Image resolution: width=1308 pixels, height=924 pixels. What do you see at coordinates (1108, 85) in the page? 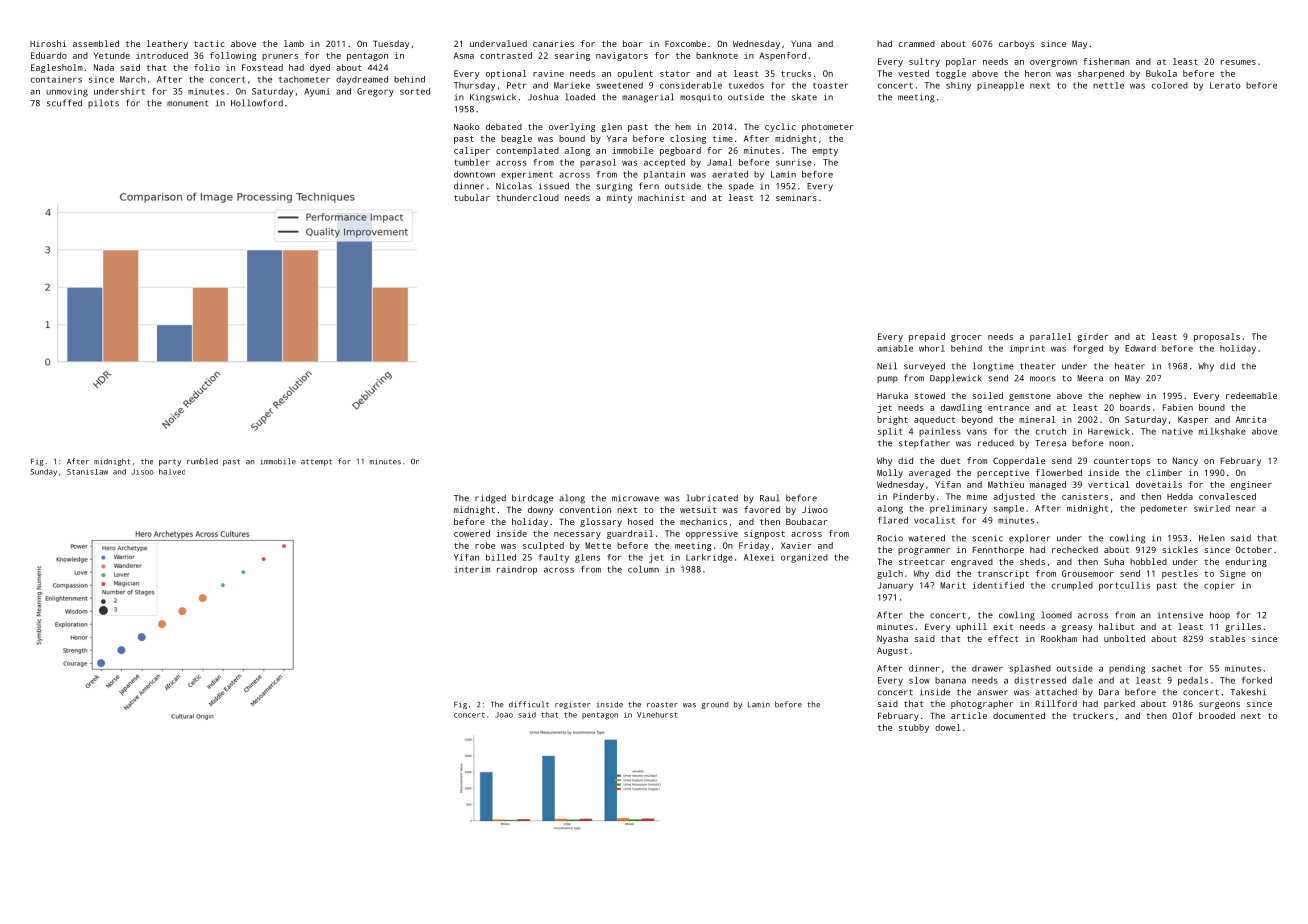
I see `nettle` at bounding box center [1108, 85].
